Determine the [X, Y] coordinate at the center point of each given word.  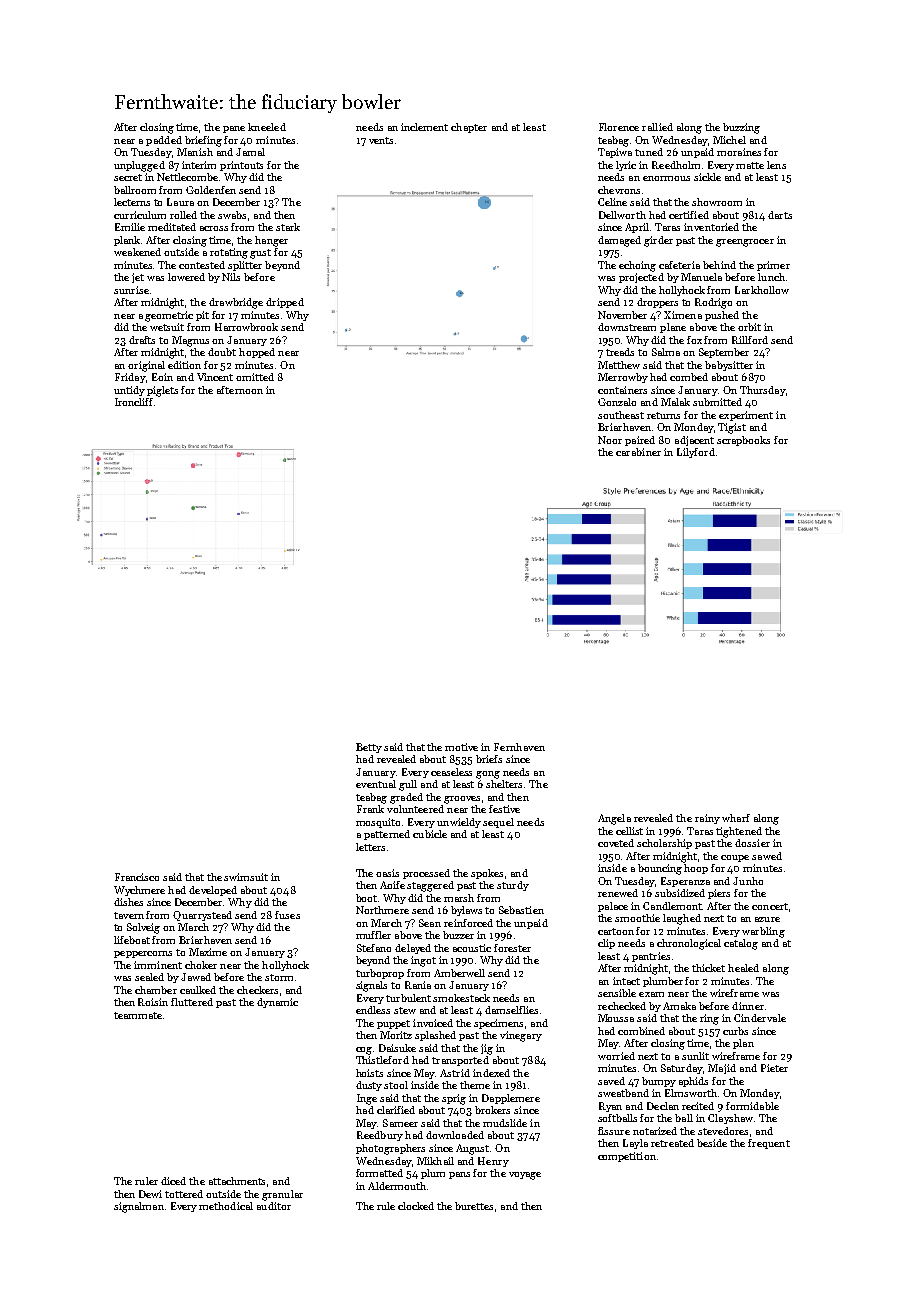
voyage [525, 1176]
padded [164, 141]
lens [776, 165]
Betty [369, 748]
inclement [424, 127]
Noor [610, 440]
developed [213, 891]
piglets [162, 391]
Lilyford [696, 453]
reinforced [468, 923]
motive [461, 747]
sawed [767, 856]
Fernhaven [519, 747]
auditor [274, 1206]
